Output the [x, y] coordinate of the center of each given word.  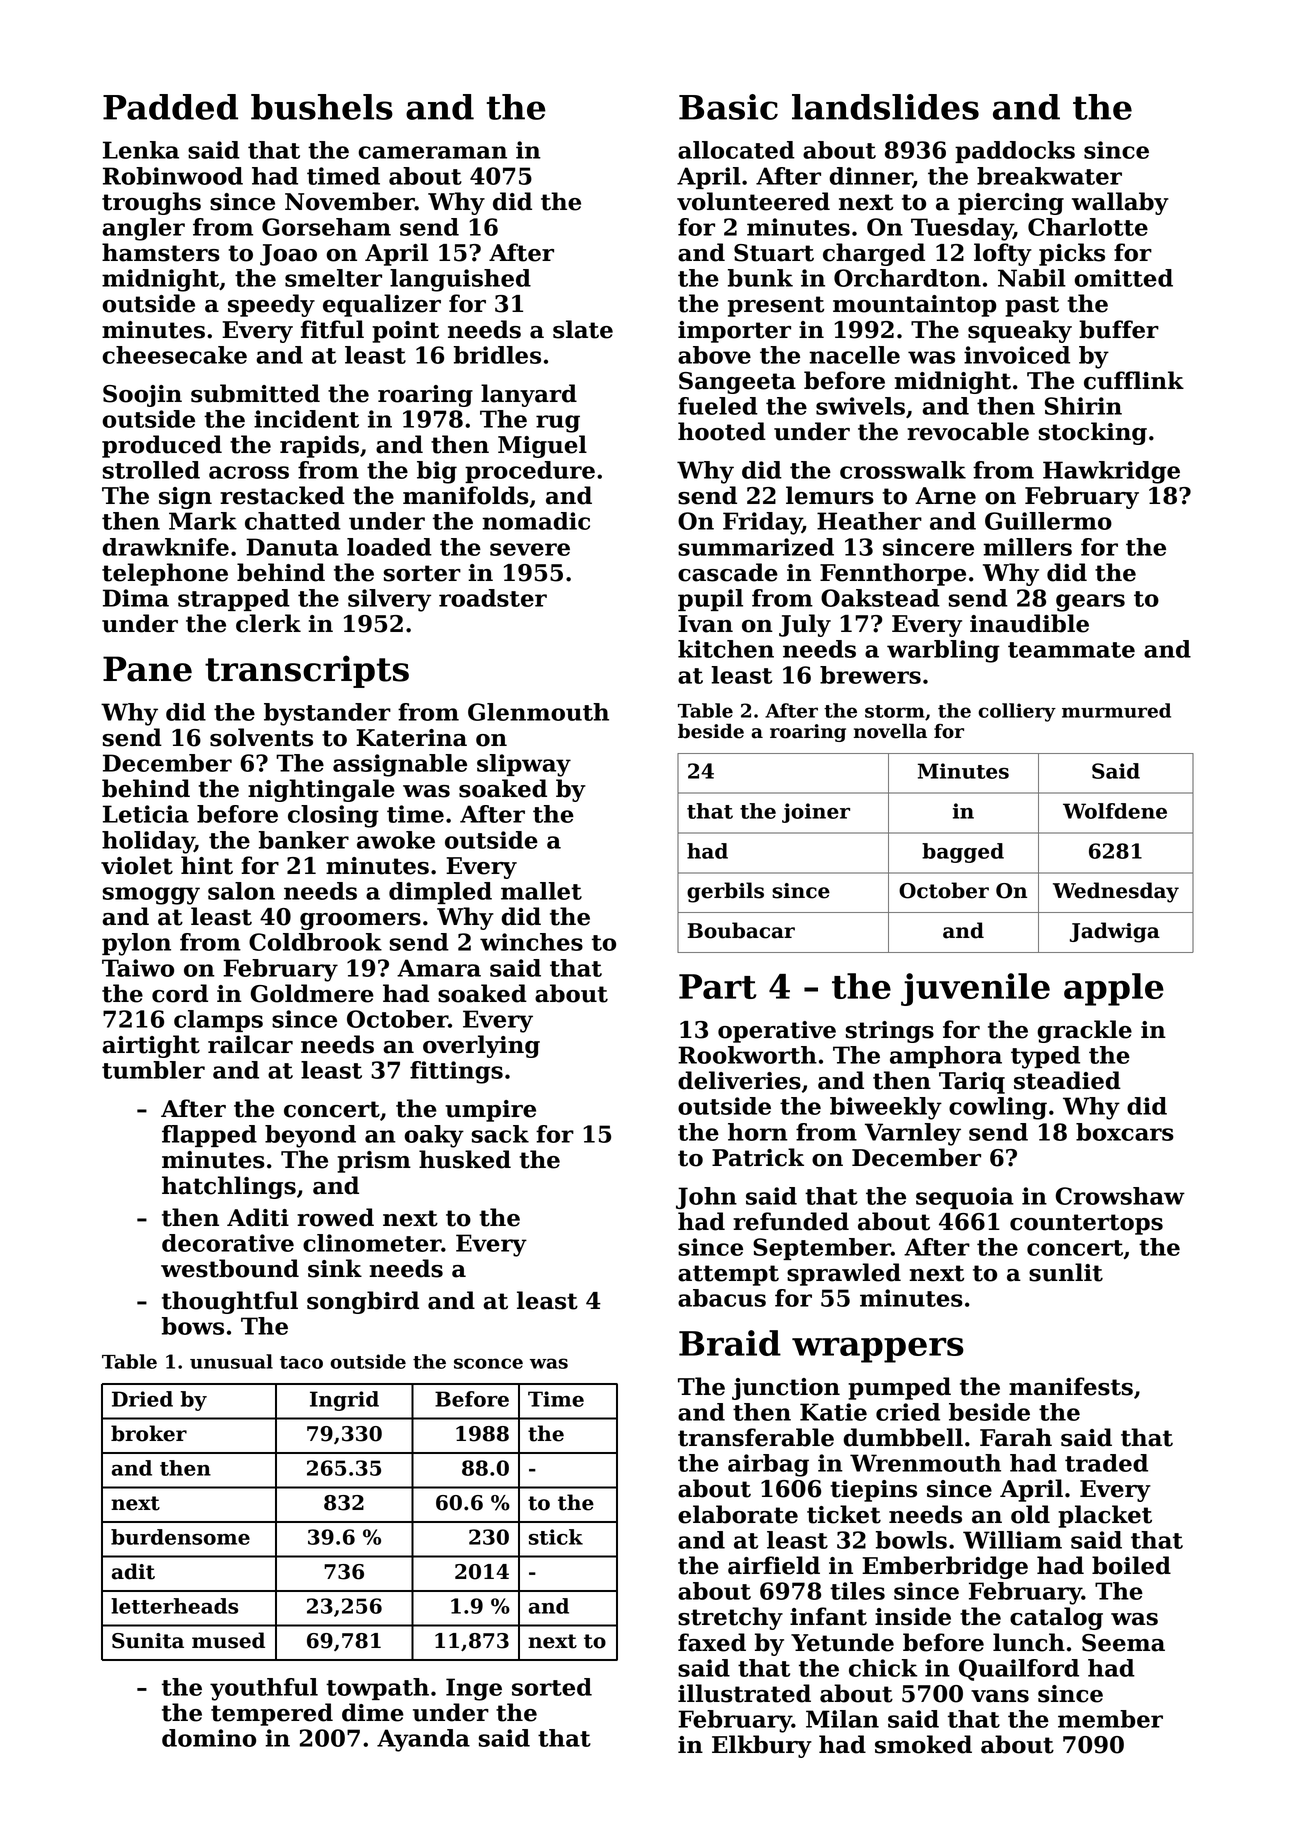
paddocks [1015, 152]
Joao [288, 255]
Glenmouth [538, 712]
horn [758, 1132]
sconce [488, 1363]
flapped [209, 1136]
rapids [319, 446]
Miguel [542, 446]
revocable [968, 431]
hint [207, 865]
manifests [1071, 1386]
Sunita [148, 1641]
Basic [728, 107]
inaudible [1029, 623]
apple [1114, 989]
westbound [230, 1268]
